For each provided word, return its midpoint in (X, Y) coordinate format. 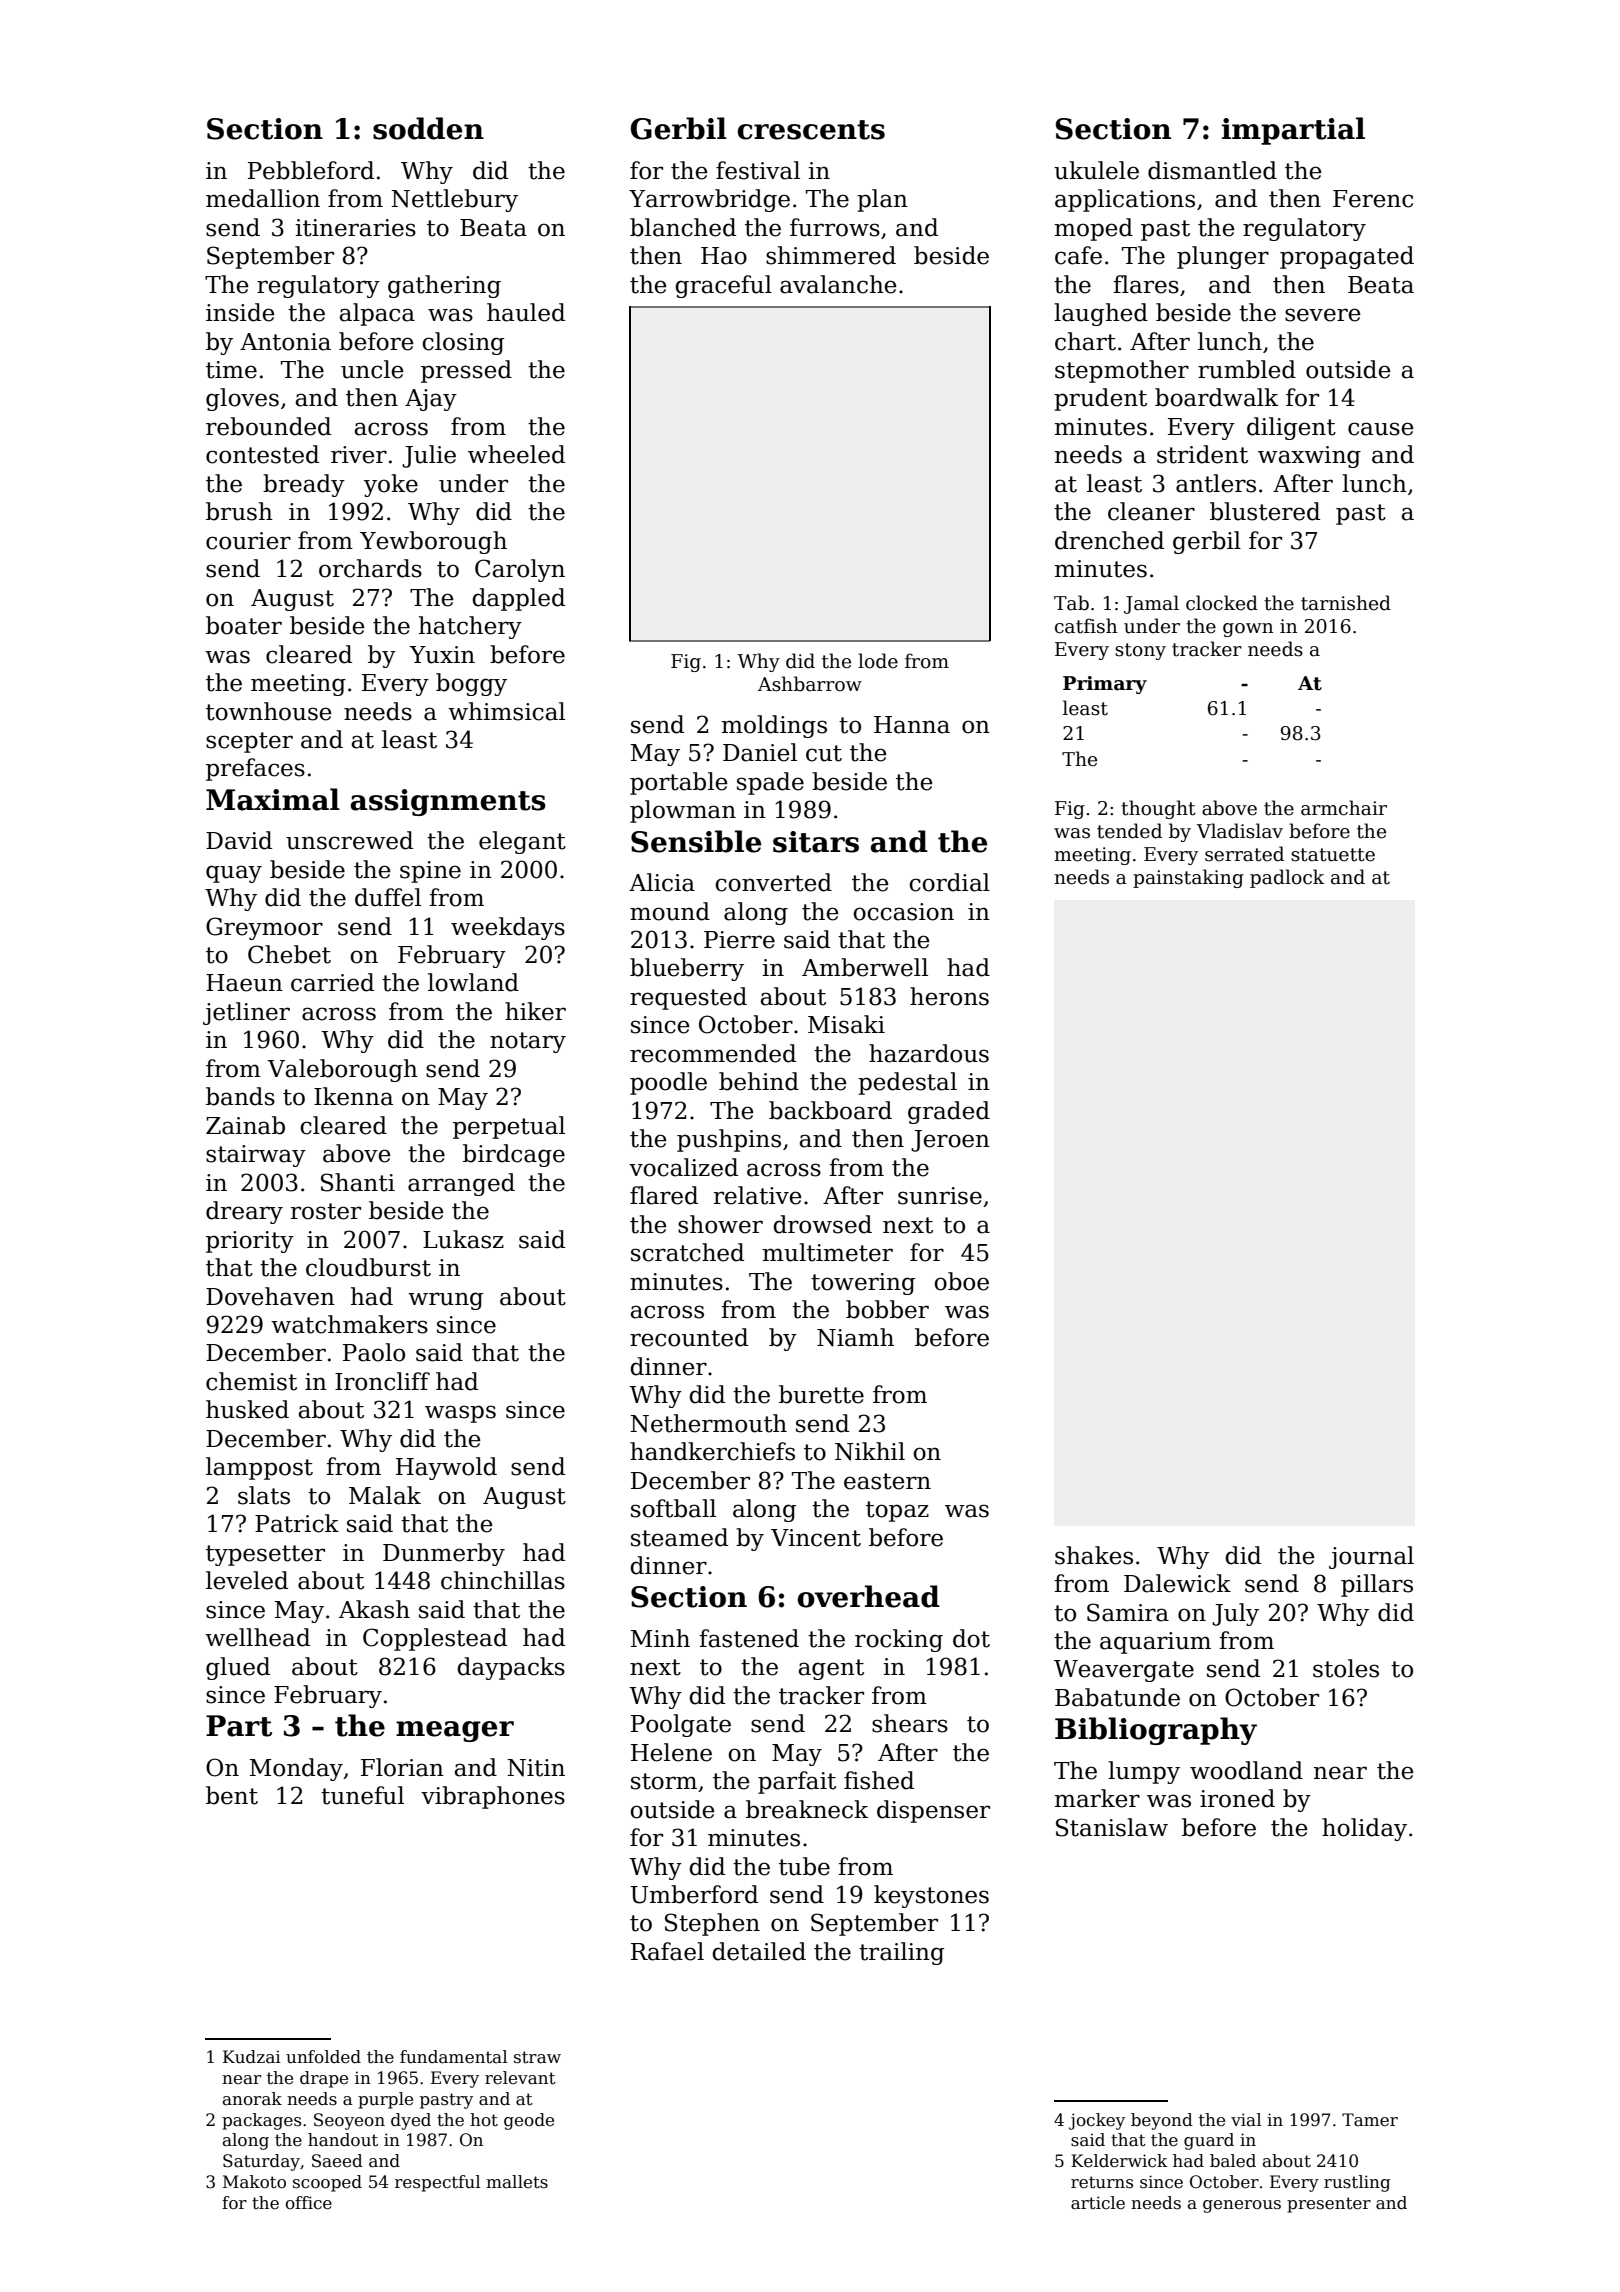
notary (528, 1042)
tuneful (362, 1795)
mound (670, 911)
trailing (901, 1953)
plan (882, 200)
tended (1129, 831)
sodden (428, 128)
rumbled (1247, 369)
